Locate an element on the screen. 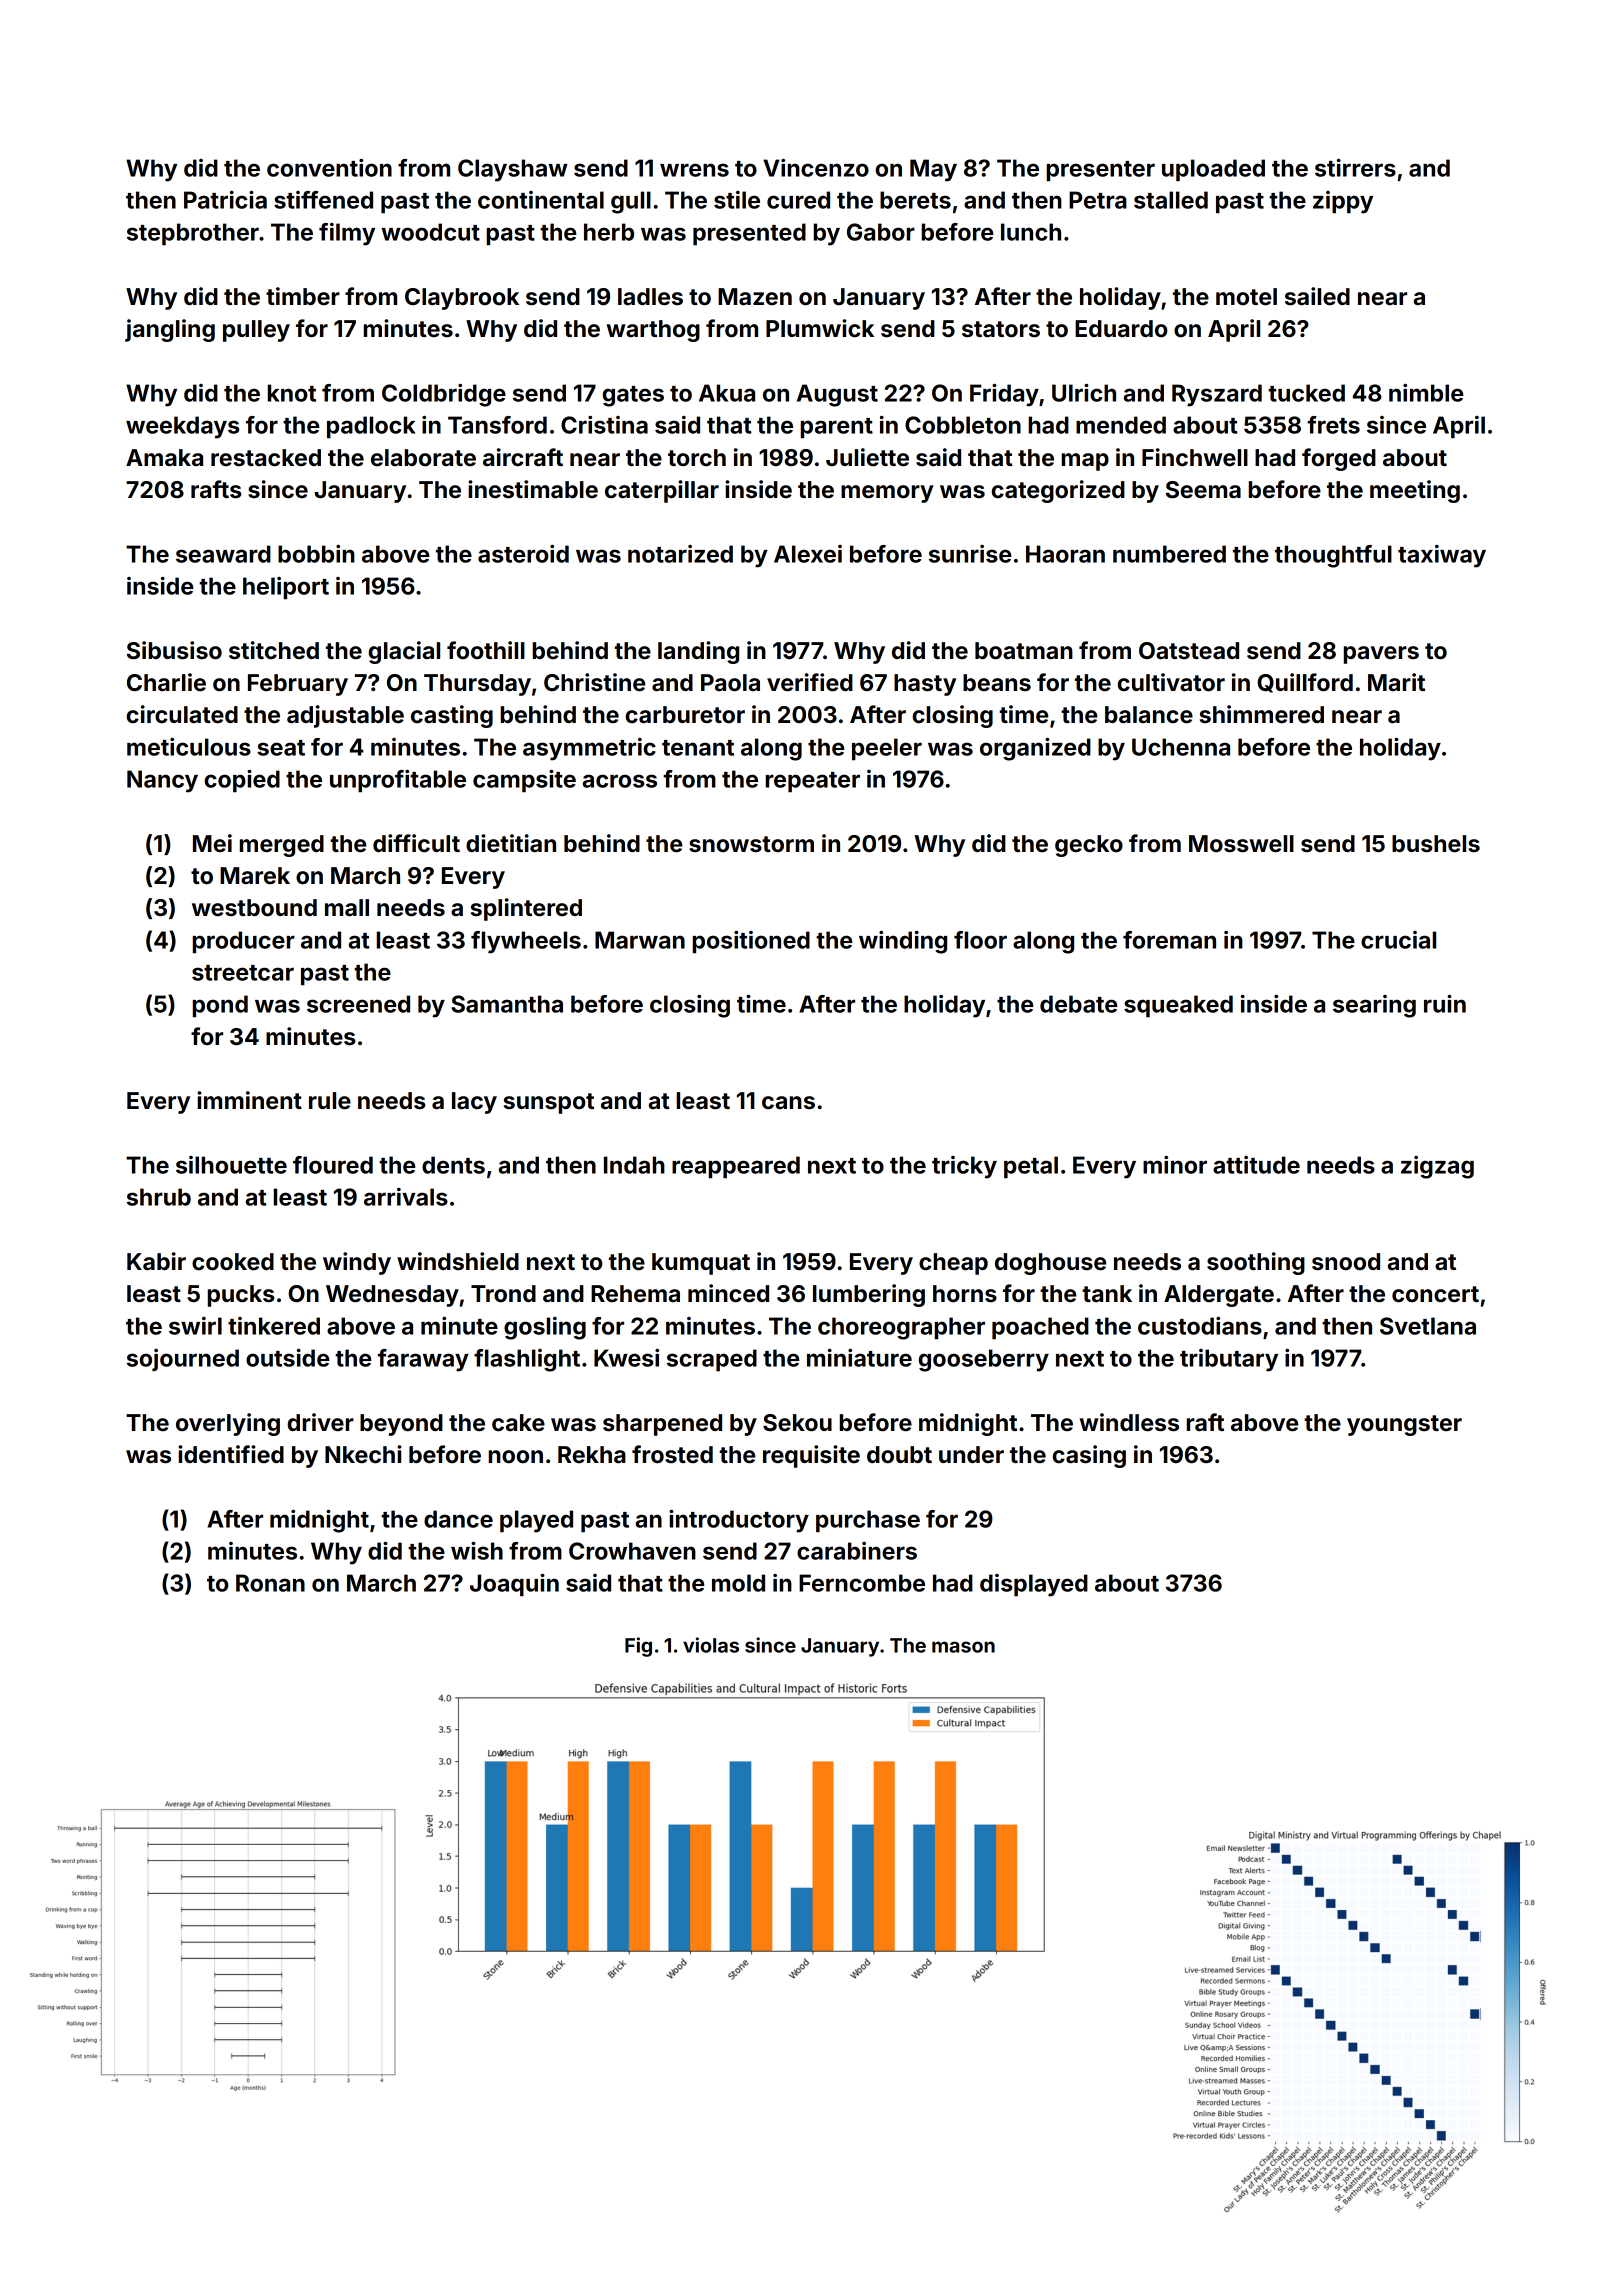  carburetor is located at coordinates (685, 715).
